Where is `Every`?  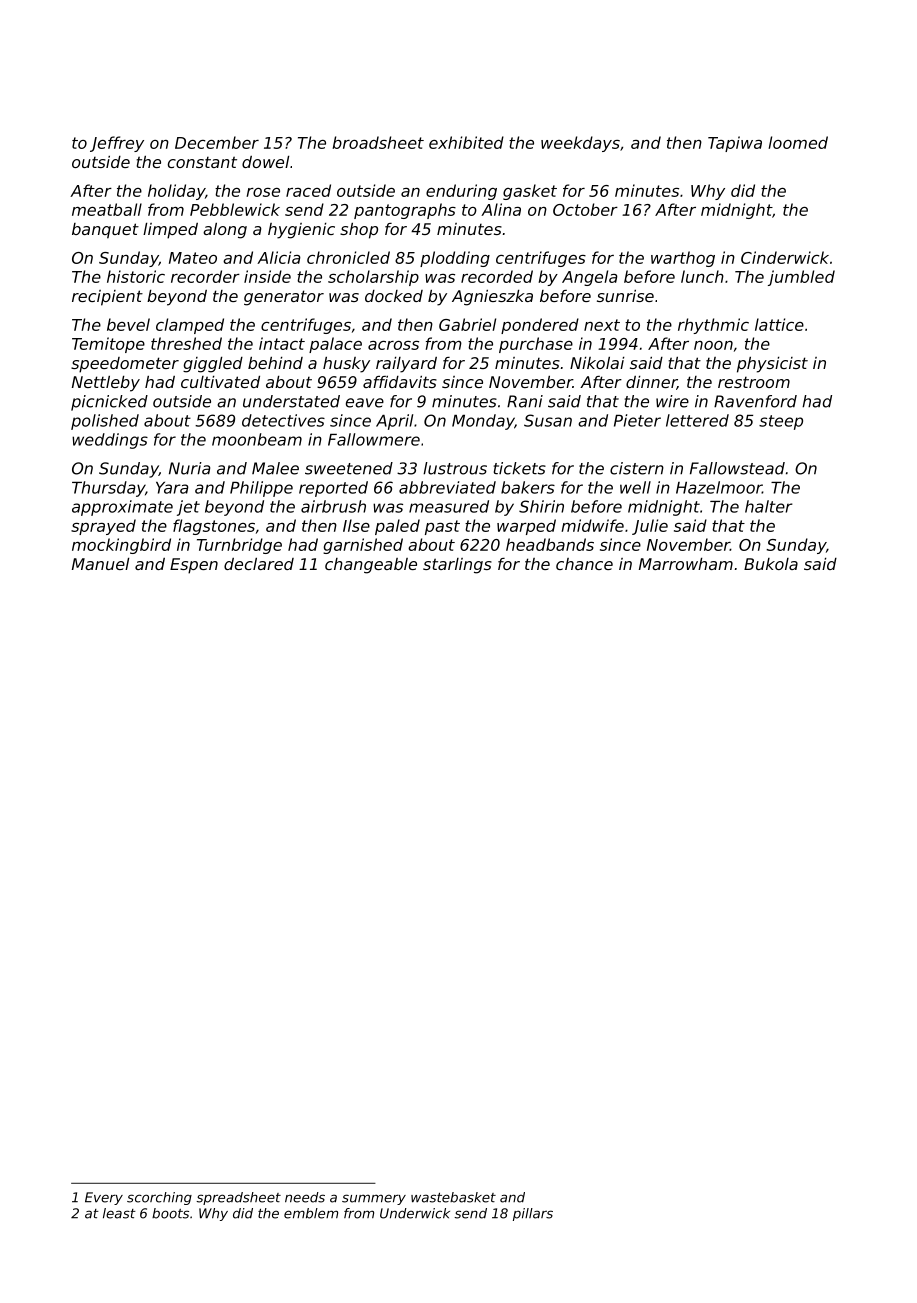 Every is located at coordinates (104, 1198).
